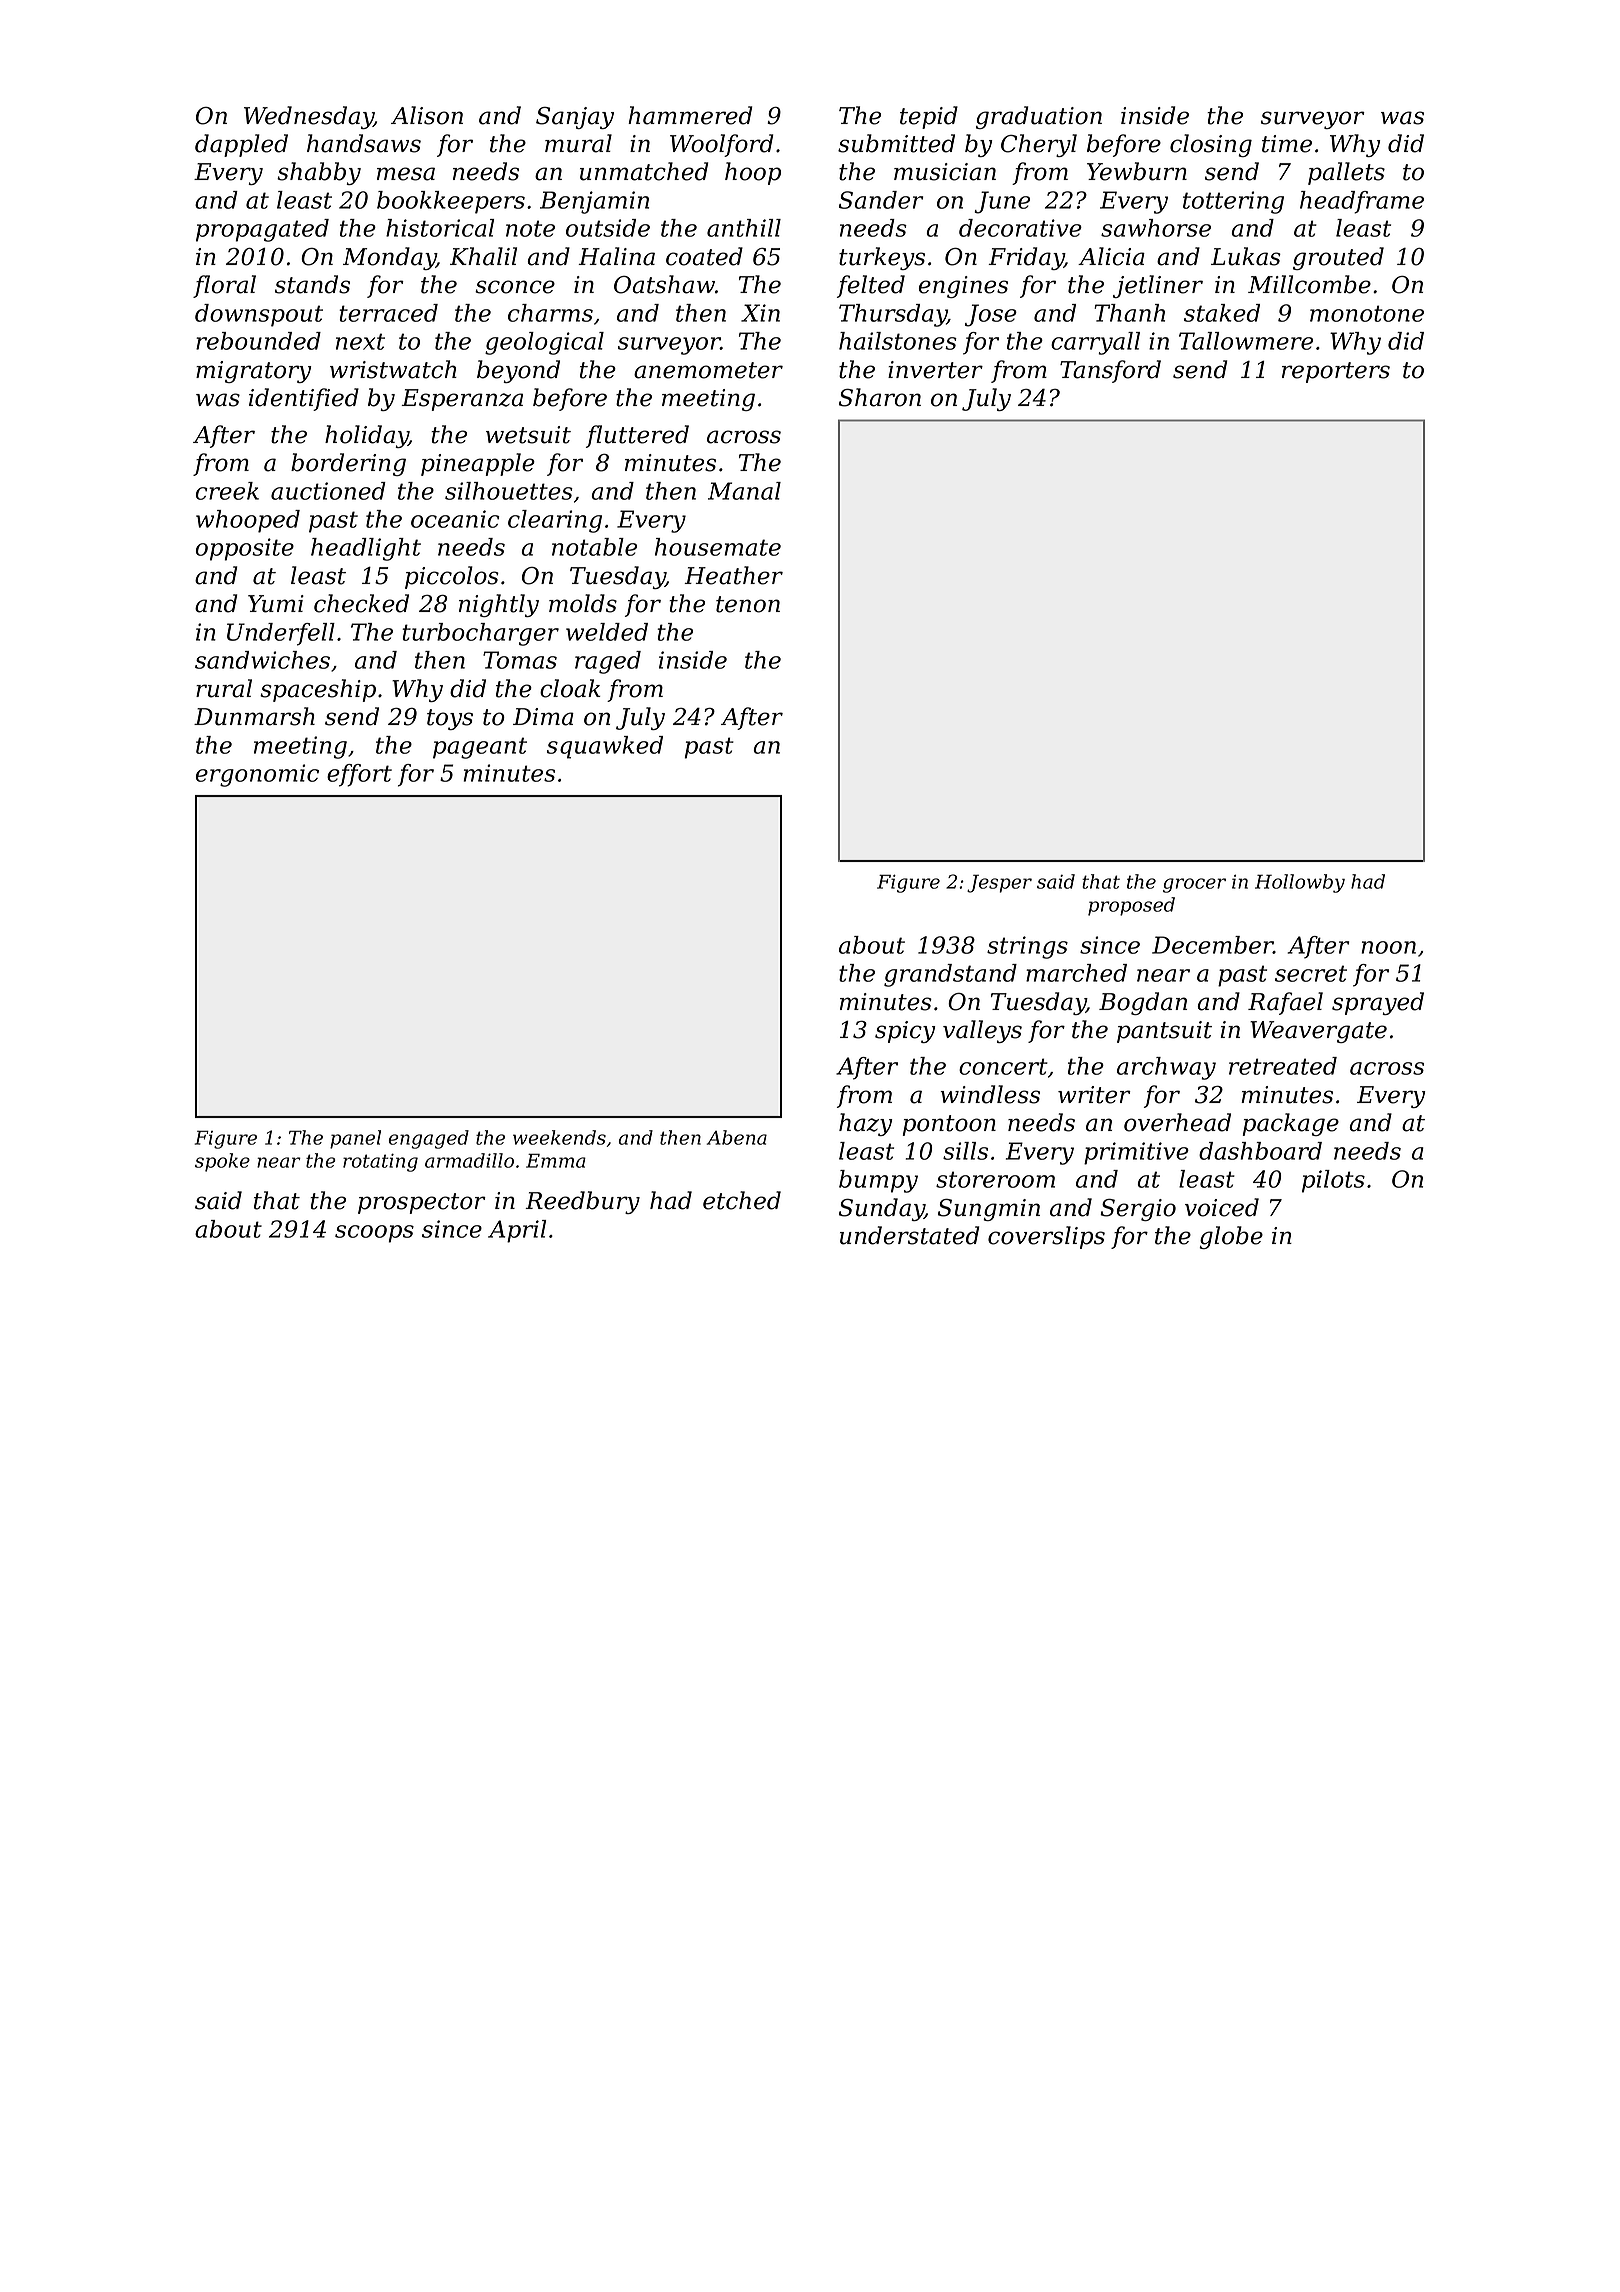 The width and height of the document is (1620, 2292). I want to click on retreated, so click(1283, 1066).
